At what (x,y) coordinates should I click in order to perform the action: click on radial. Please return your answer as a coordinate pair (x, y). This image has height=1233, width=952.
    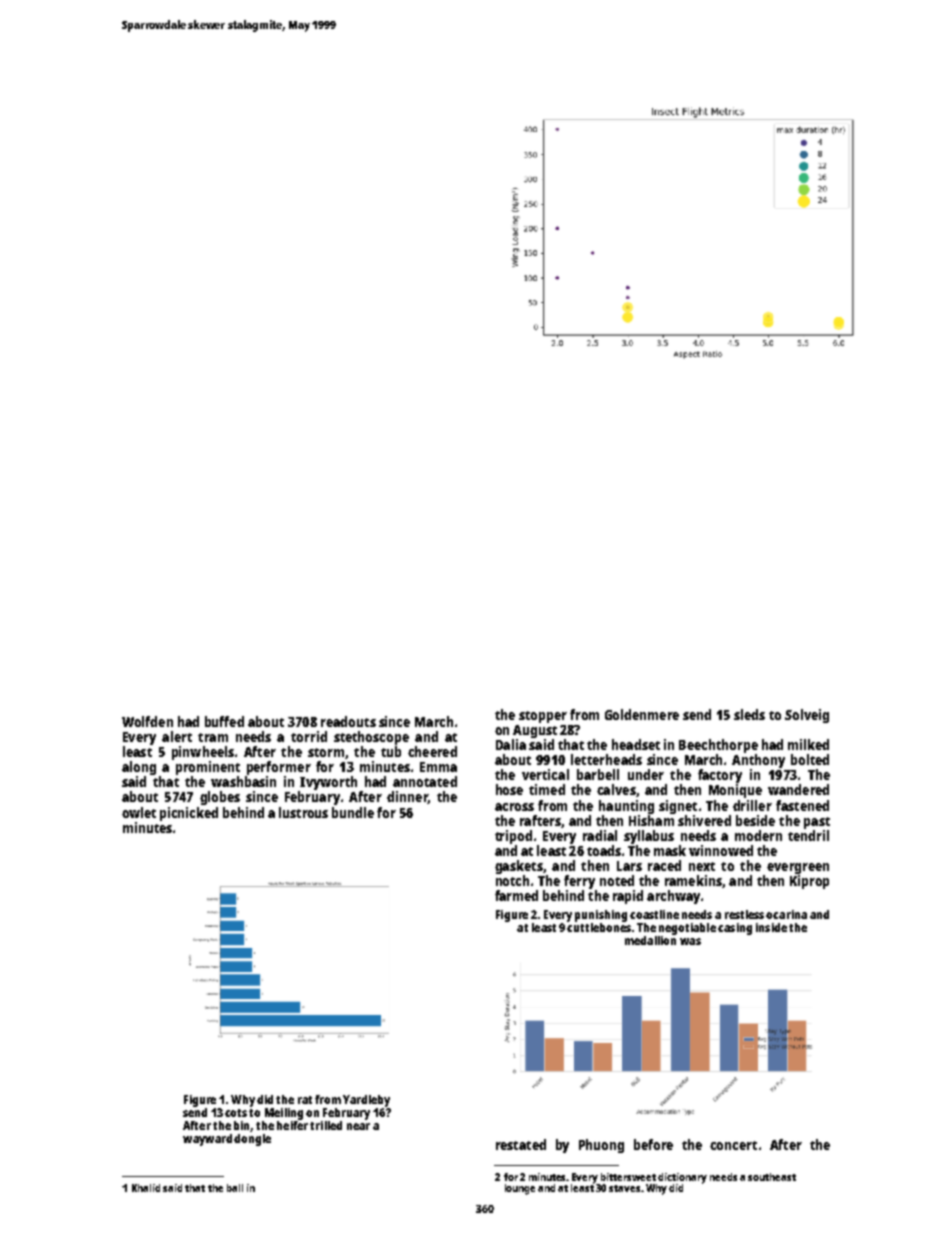
    Looking at the image, I should click on (600, 835).
